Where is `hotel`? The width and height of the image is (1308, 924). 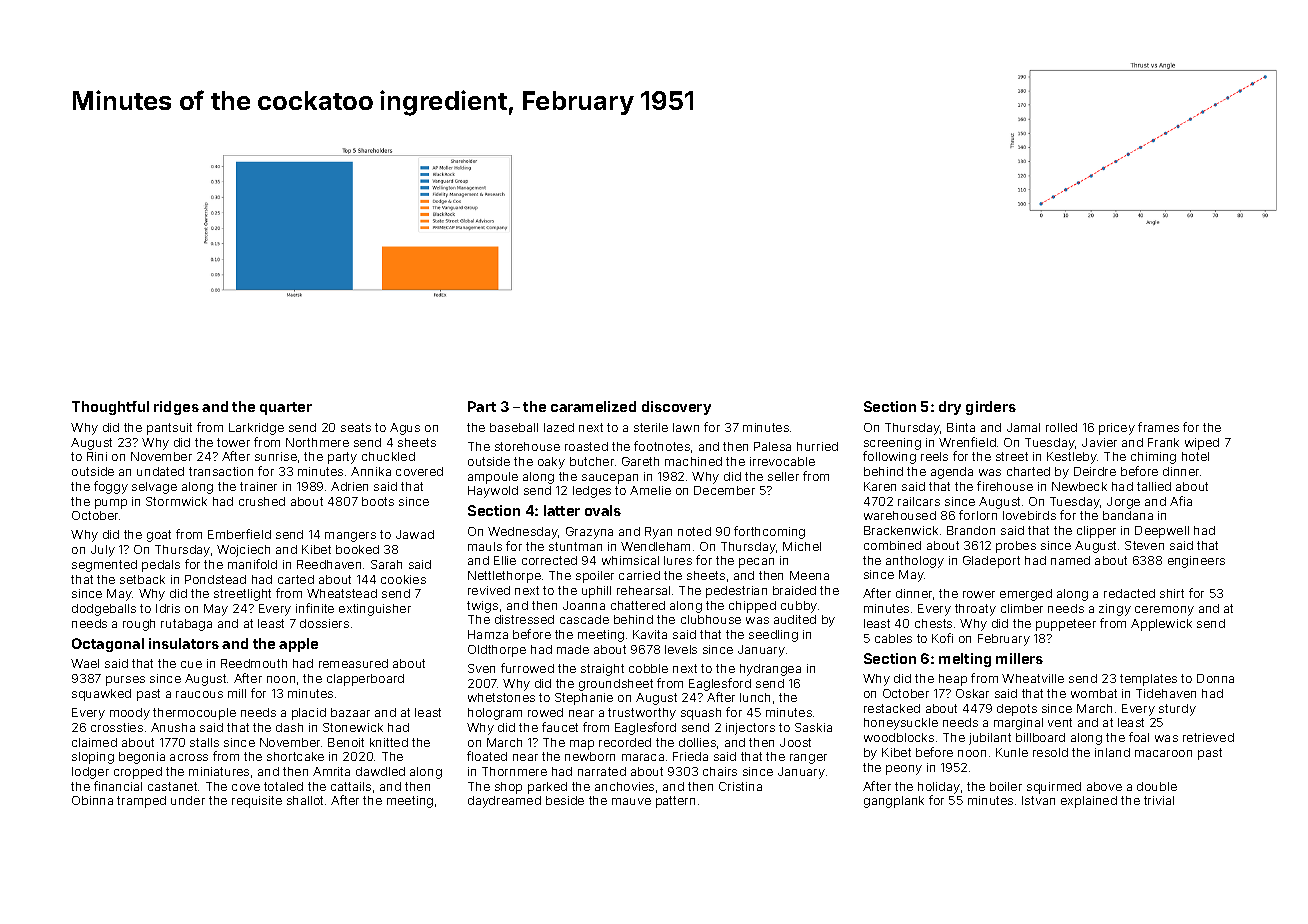
hotel is located at coordinates (1195, 456).
